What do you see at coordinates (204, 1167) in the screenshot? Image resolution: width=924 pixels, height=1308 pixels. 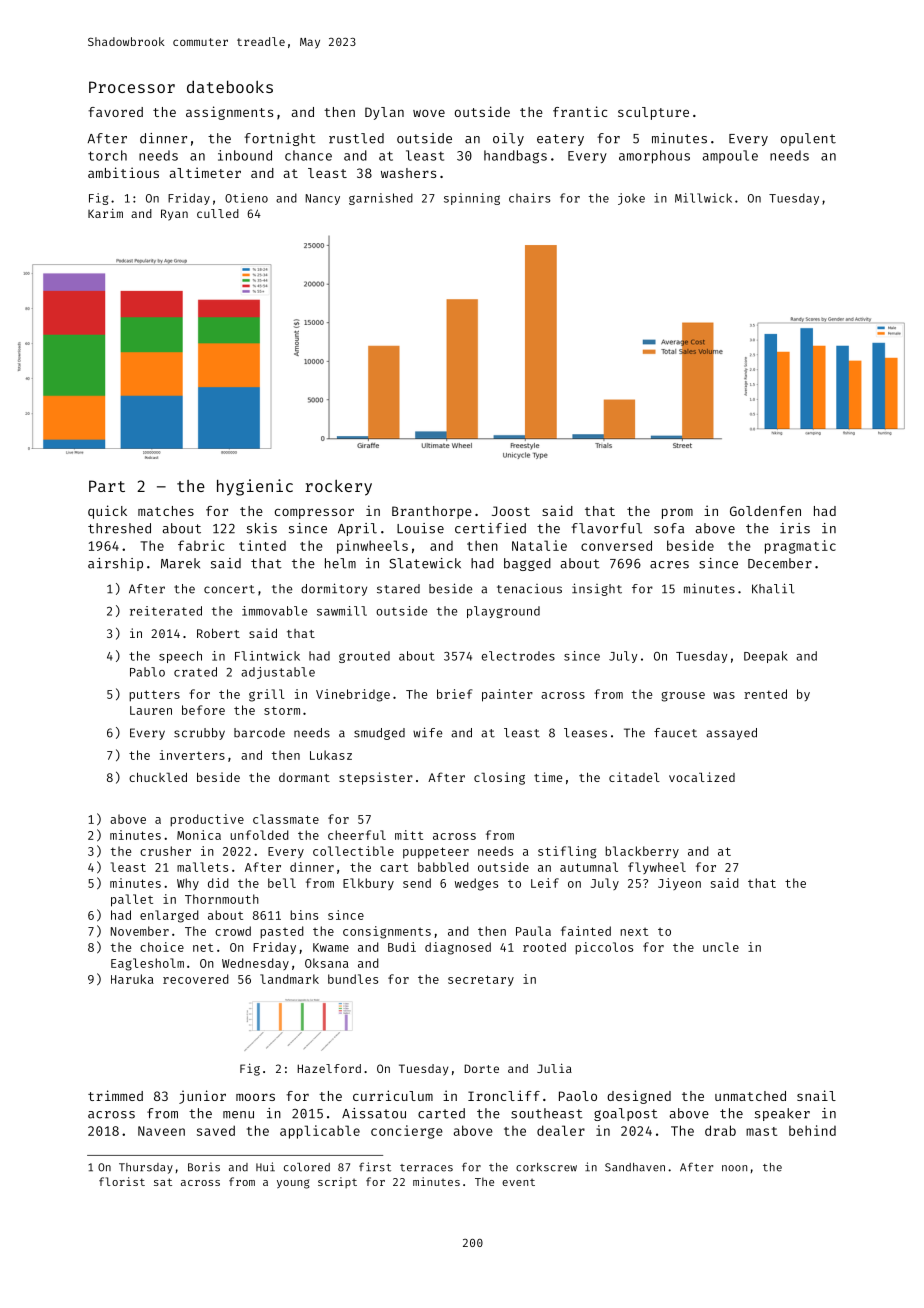 I see `Boris` at bounding box center [204, 1167].
